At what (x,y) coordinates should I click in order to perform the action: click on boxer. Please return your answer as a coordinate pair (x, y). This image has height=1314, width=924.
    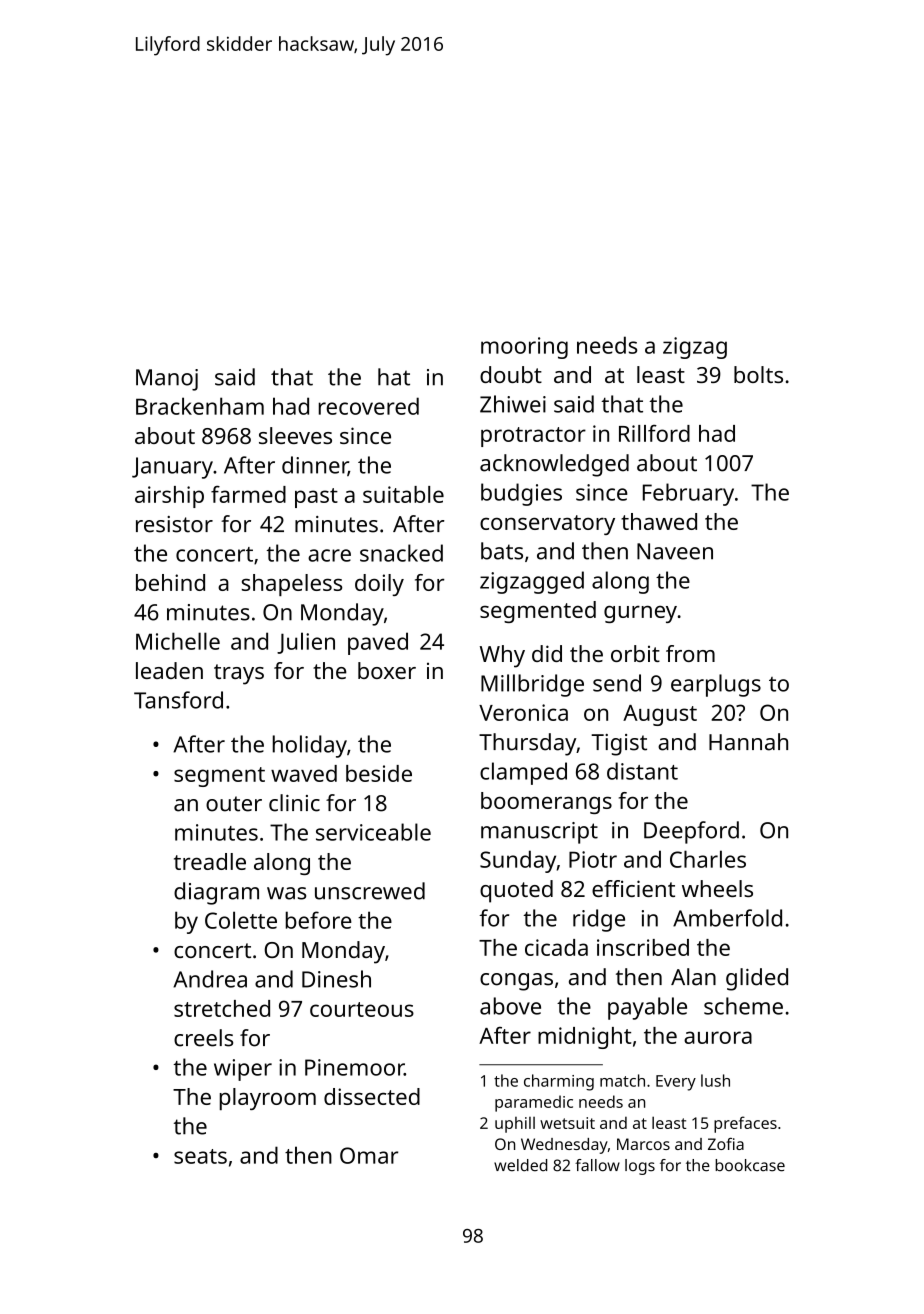
    Looking at the image, I should click on (387, 670).
